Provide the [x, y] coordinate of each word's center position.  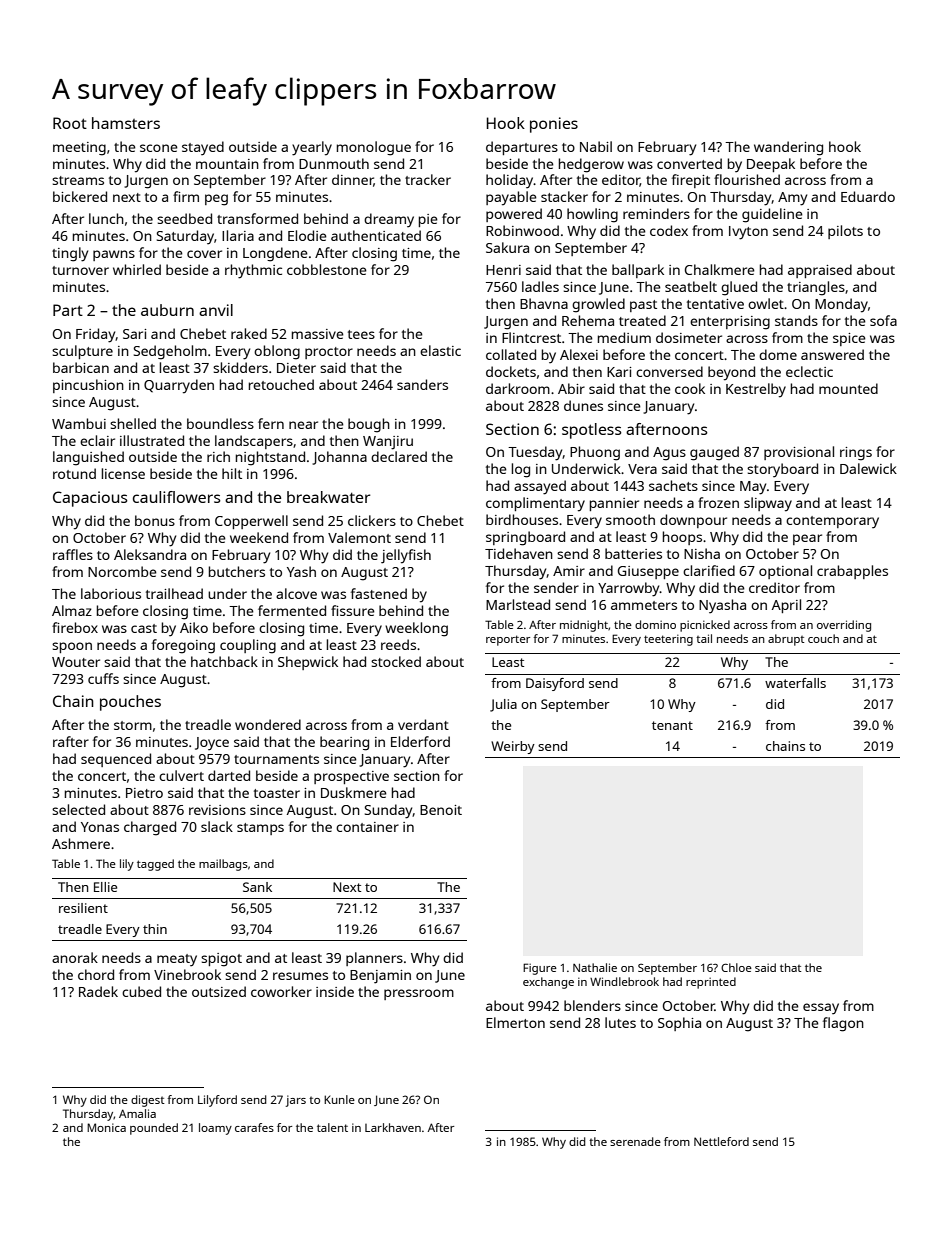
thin [155, 929]
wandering [788, 148]
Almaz [72, 610]
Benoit [441, 810]
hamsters [126, 123]
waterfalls [795, 683]
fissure [353, 610]
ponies [554, 125]
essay [821, 1009]
